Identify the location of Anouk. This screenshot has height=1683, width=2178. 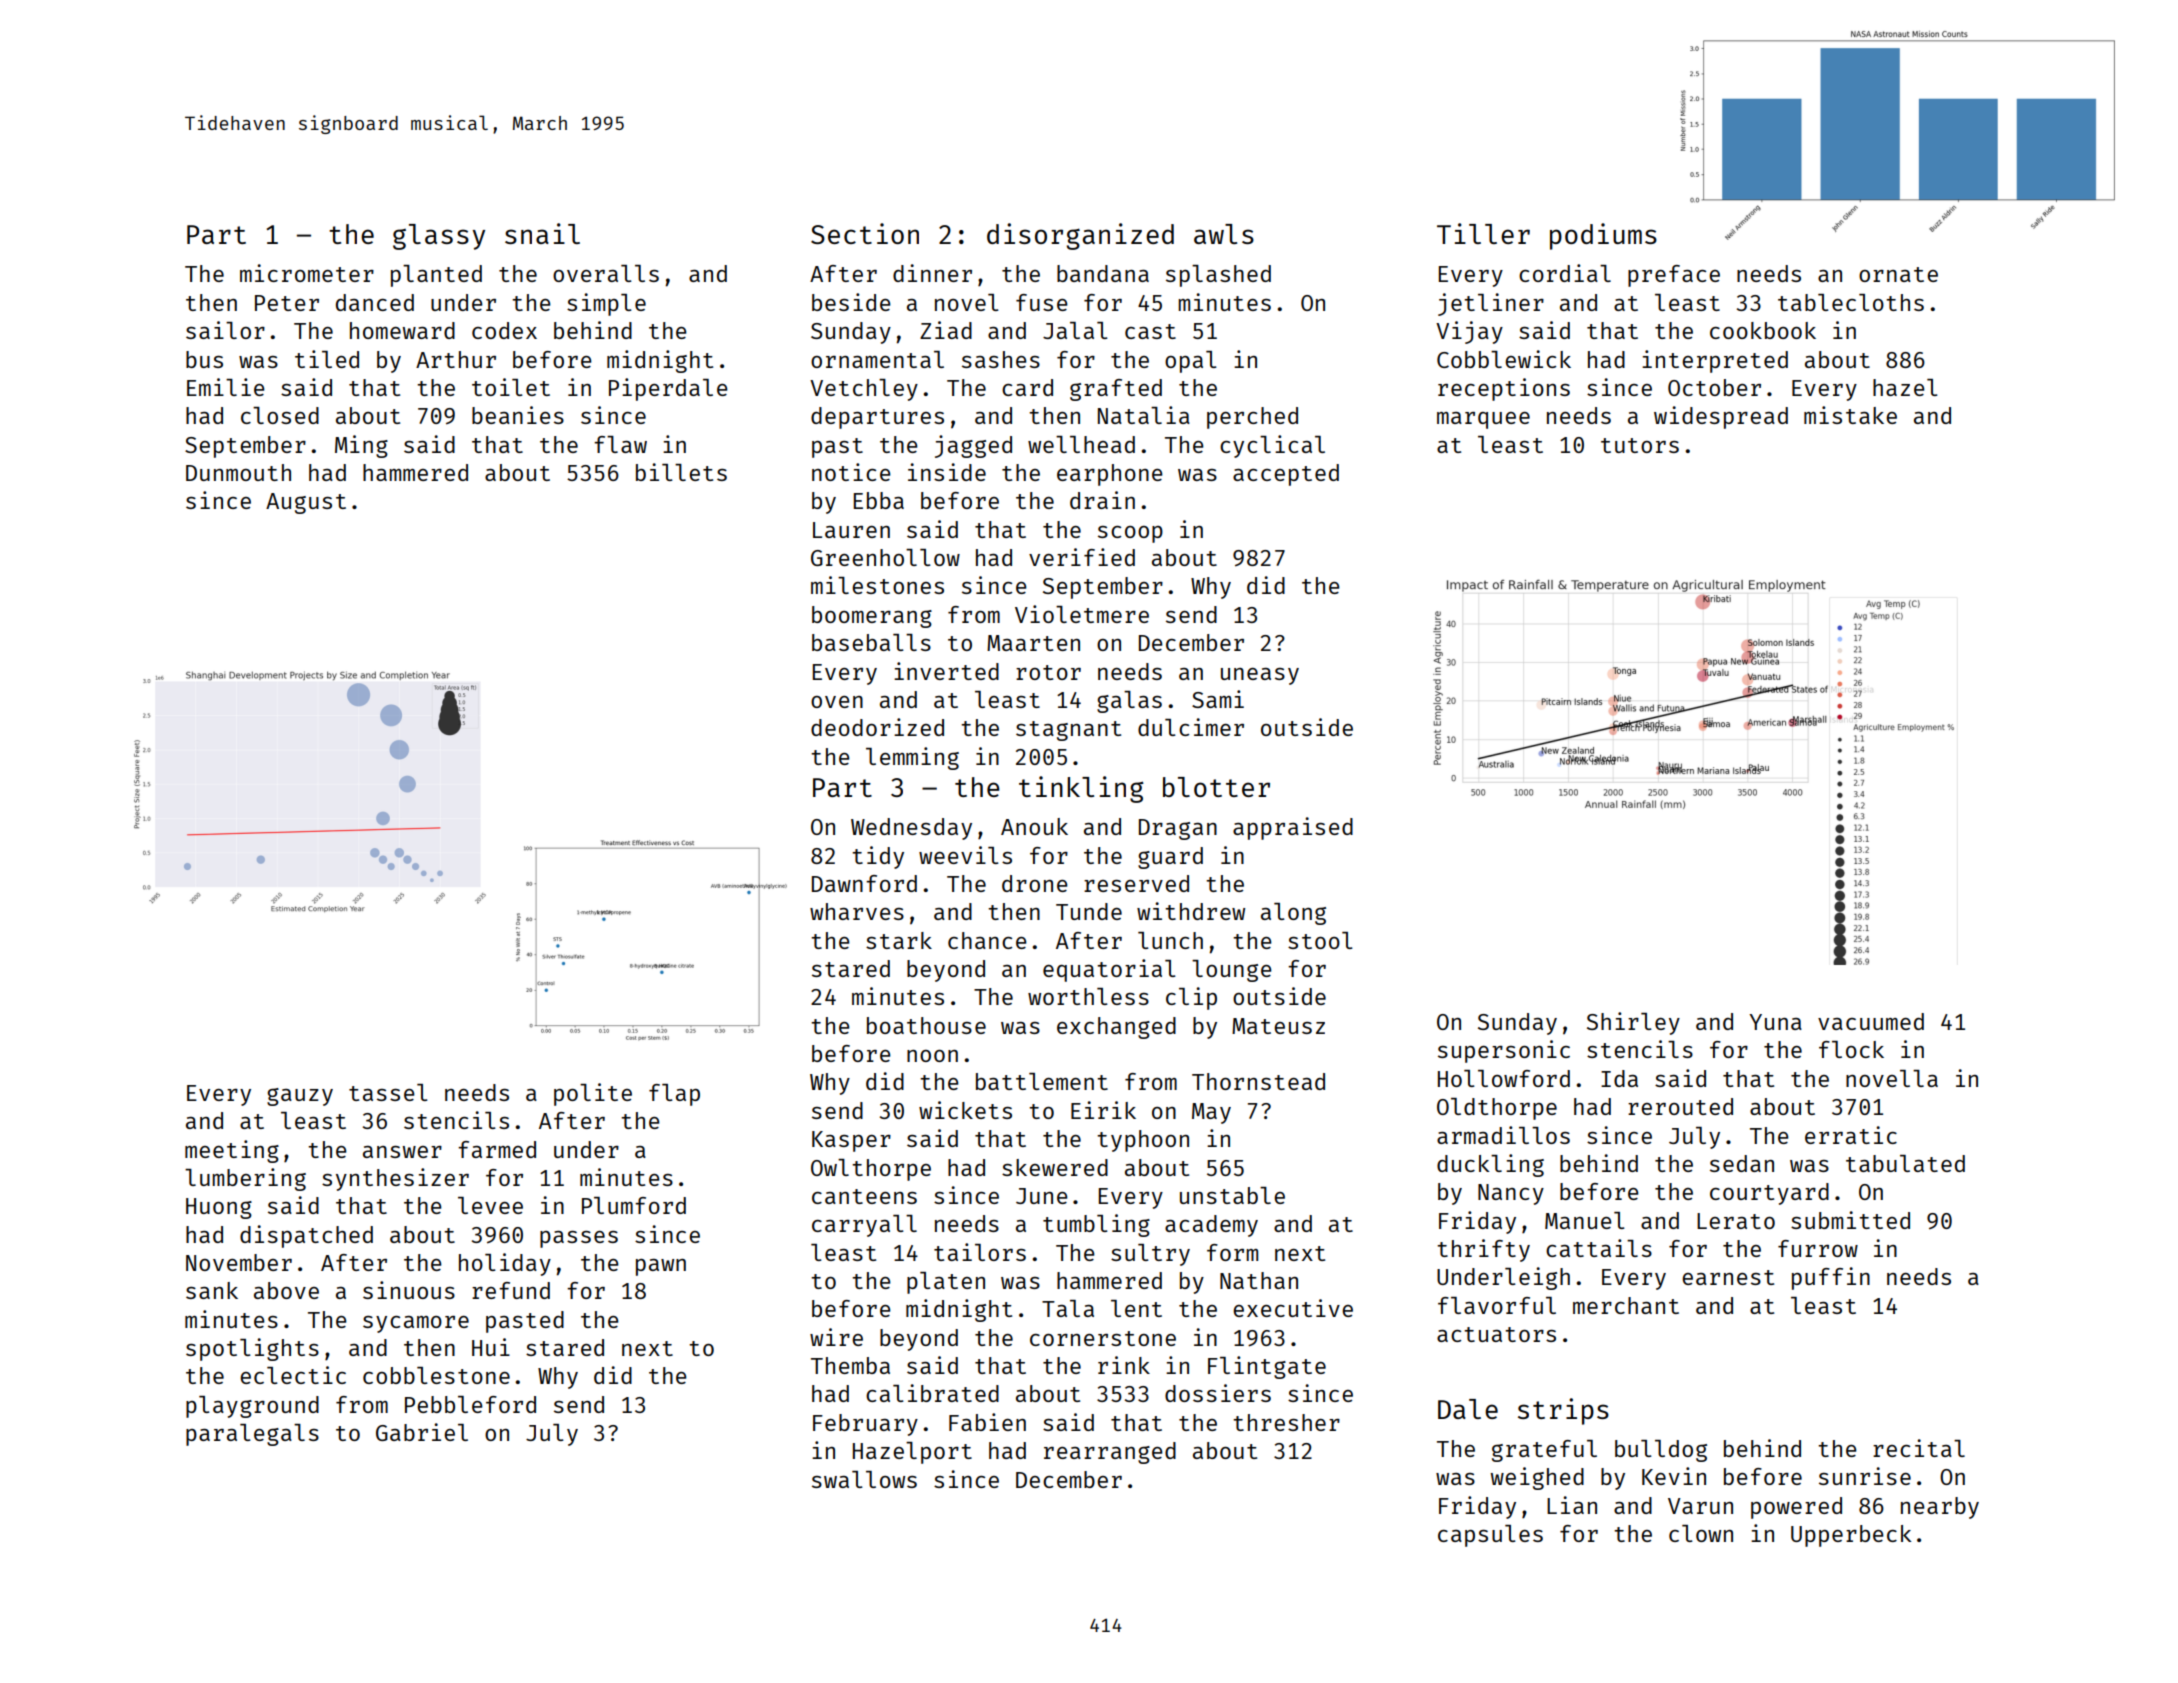
(1034, 826).
